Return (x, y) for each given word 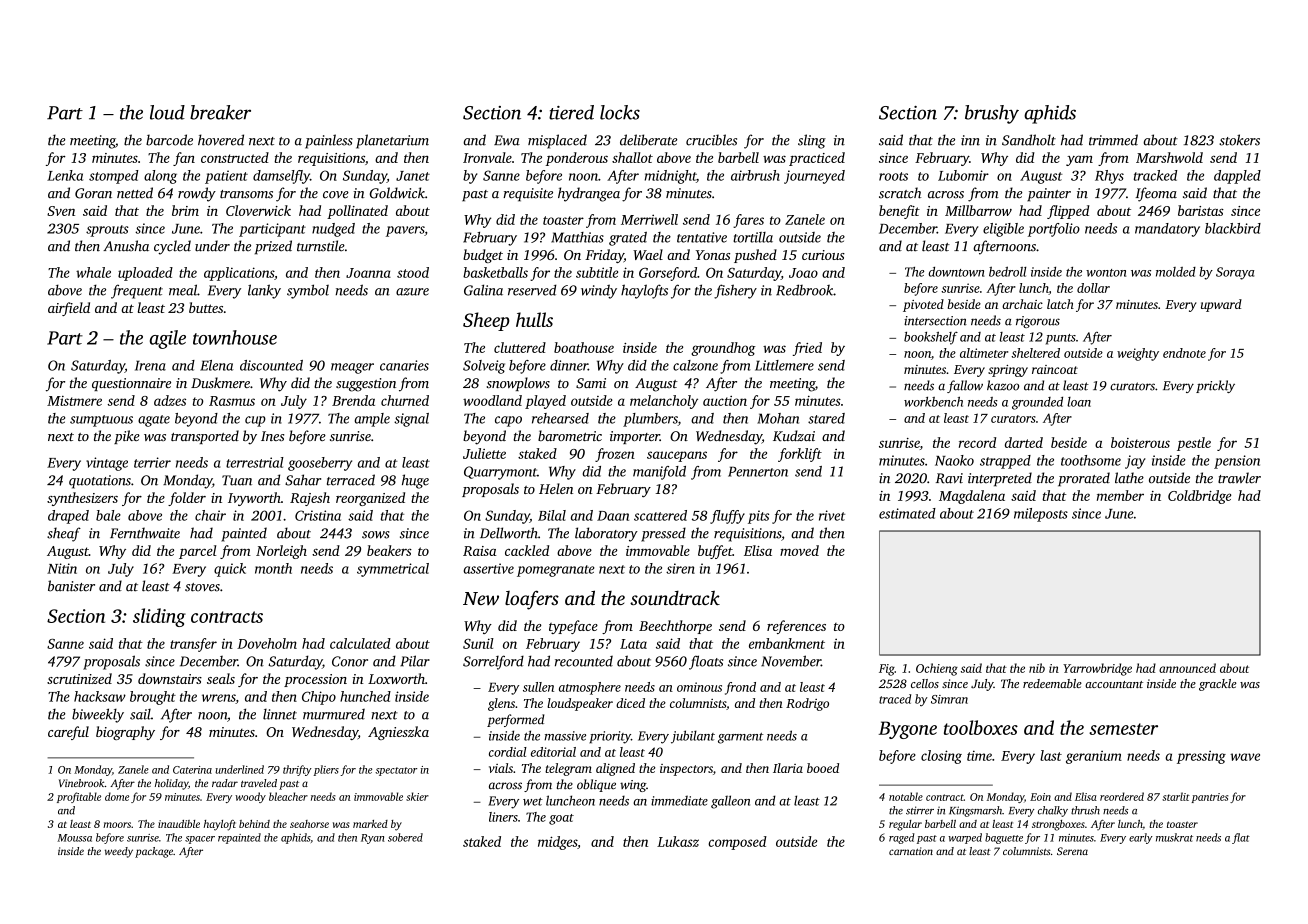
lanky (264, 291)
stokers (1239, 140)
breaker (220, 112)
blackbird (1233, 228)
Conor (350, 661)
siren (680, 568)
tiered (571, 112)
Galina (483, 290)
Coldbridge (1199, 497)
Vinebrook (82, 783)
